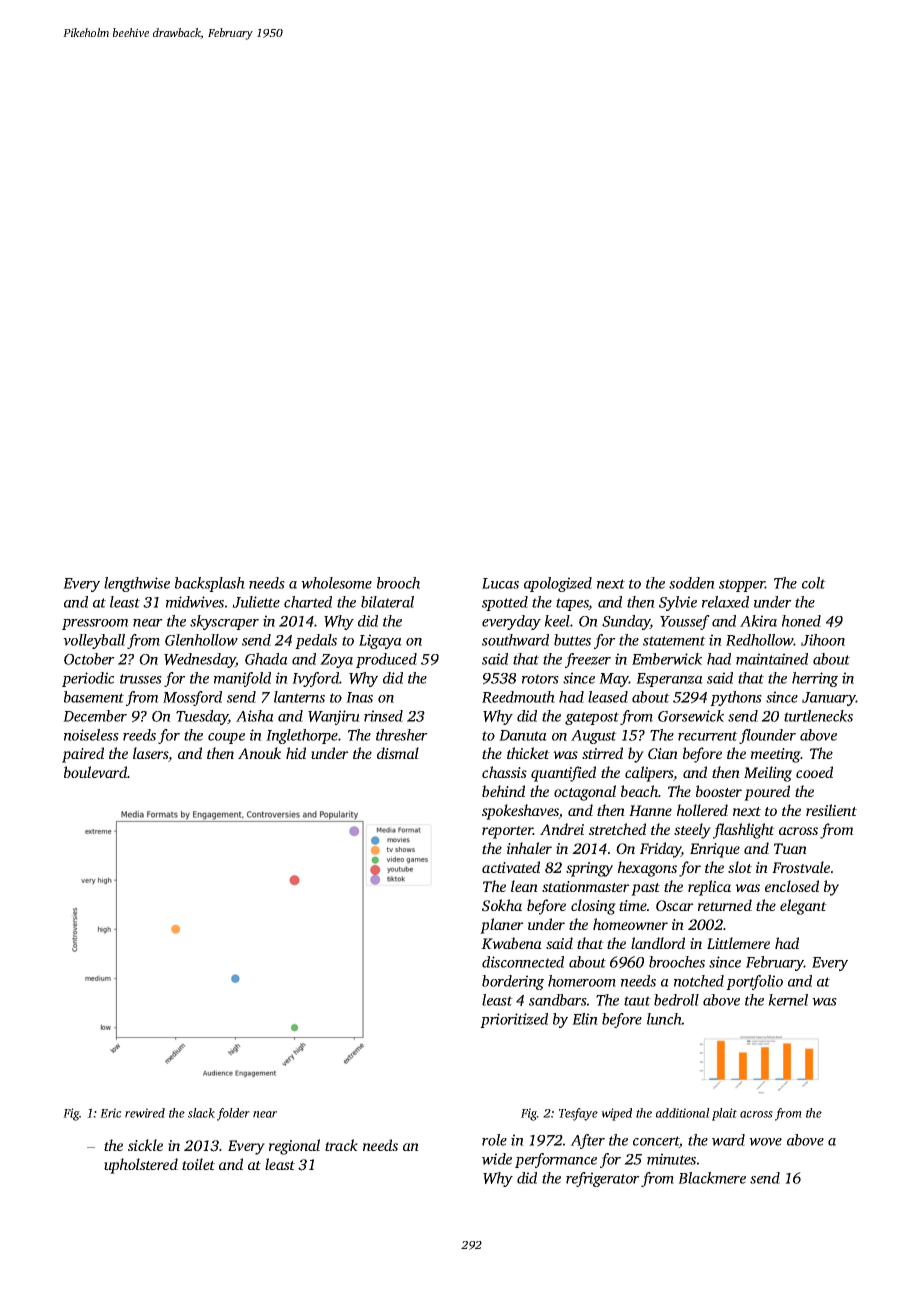 The width and height of the screenshot is (924, 1308). I want to click on refrigerator, so click(603, 1179).
